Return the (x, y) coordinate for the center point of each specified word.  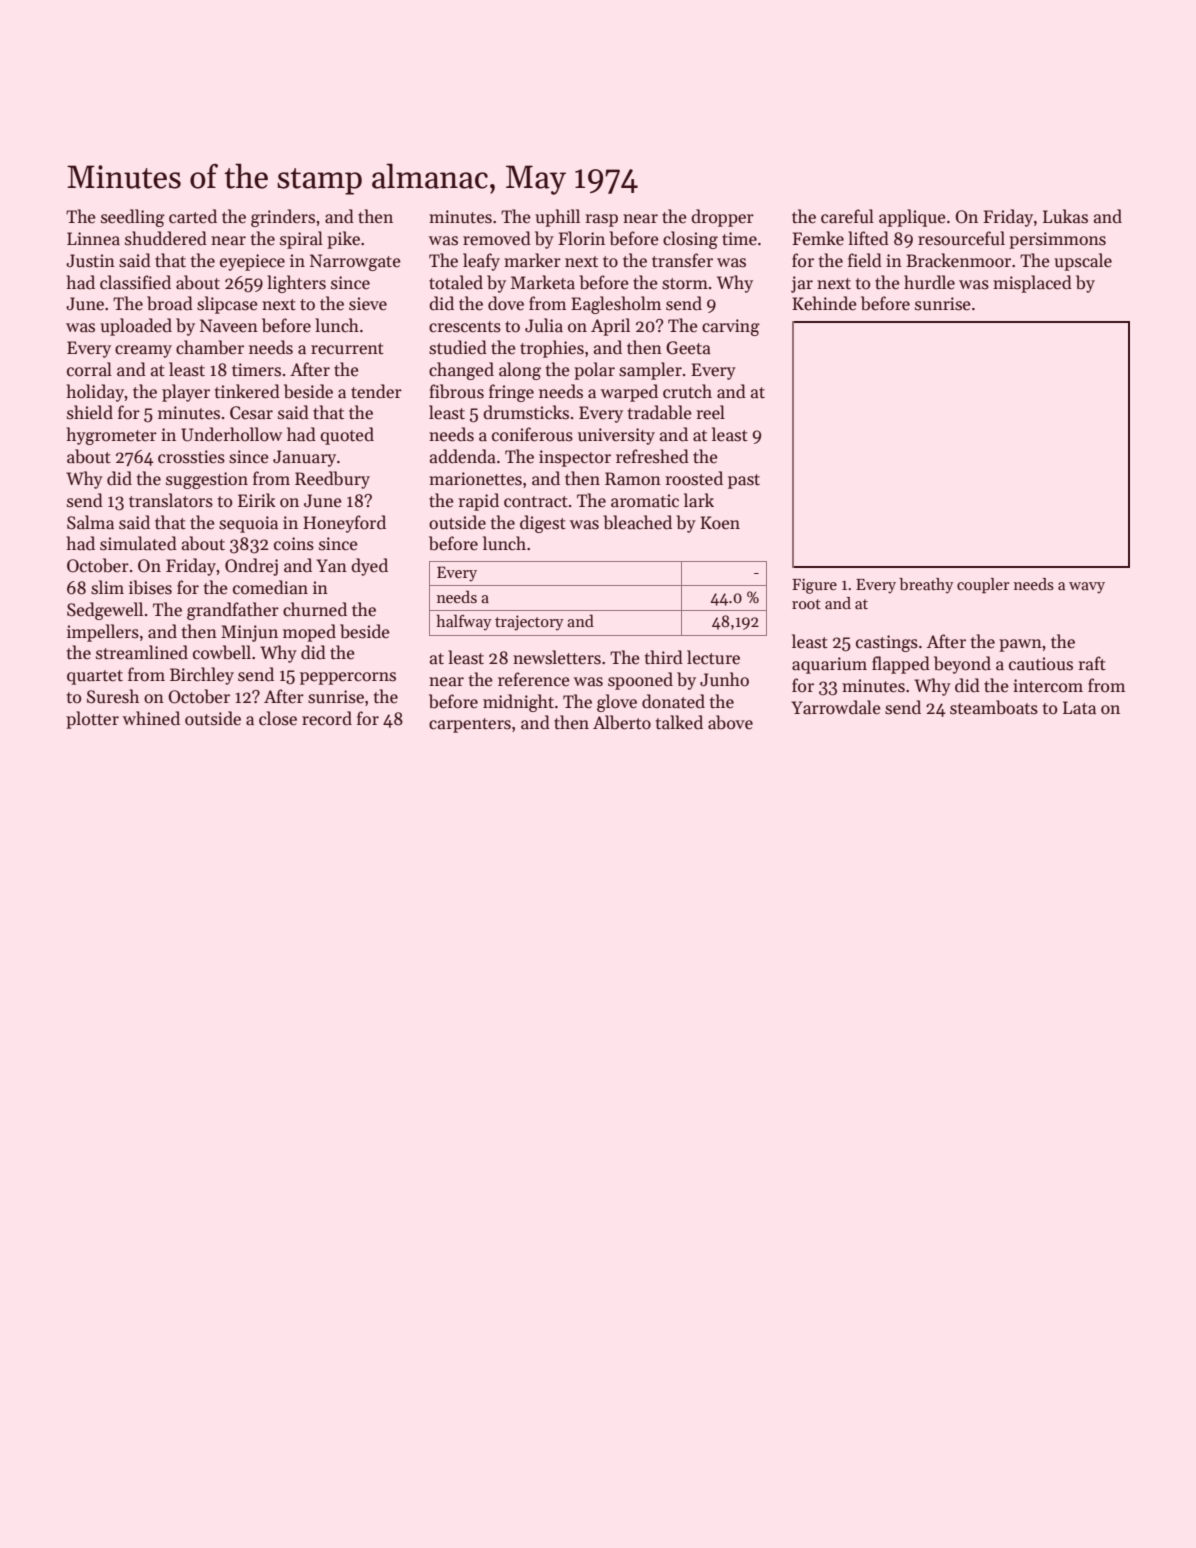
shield (90, 412)
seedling (133, 218)
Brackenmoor (958, 260)
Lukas (1065, 216)
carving (731, 327)
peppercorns (348, 678)
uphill (557, 218)
